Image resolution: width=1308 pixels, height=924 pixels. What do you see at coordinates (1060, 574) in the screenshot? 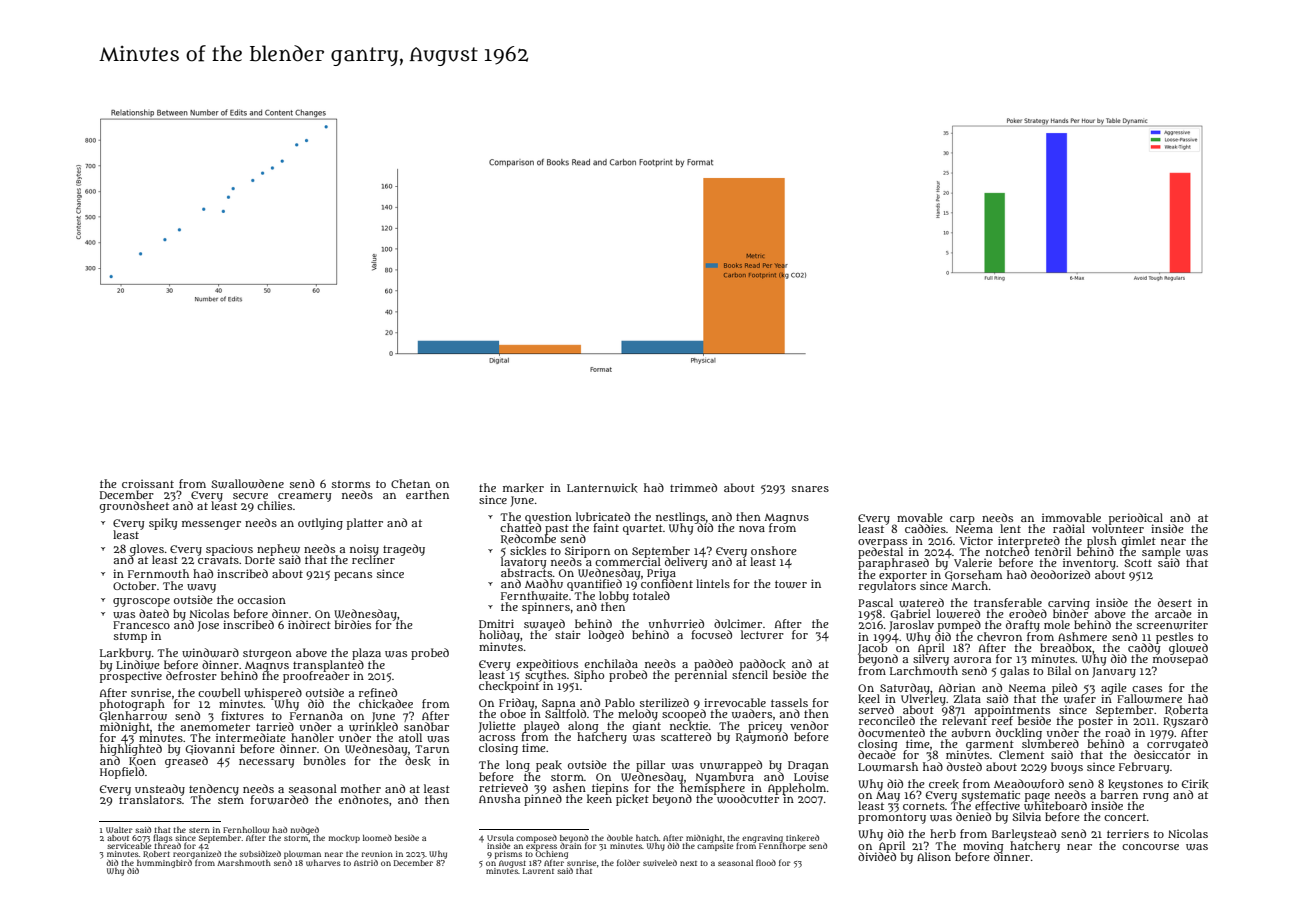
I see `deodorized` at bounding box center [1060, 574].
